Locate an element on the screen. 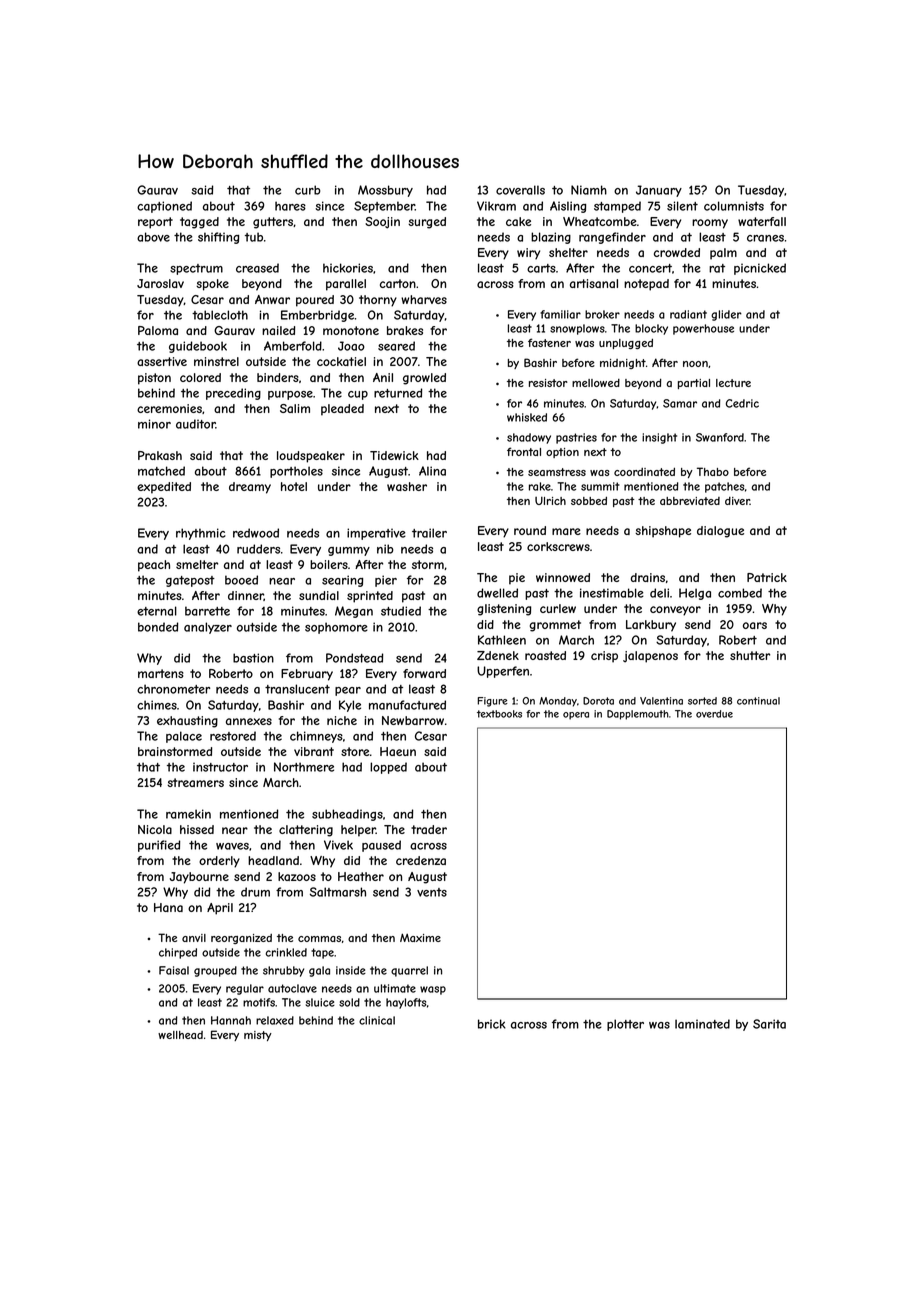 This screenshot has height=1314, width=924. plotter is located at coordinates (625, 1025).
